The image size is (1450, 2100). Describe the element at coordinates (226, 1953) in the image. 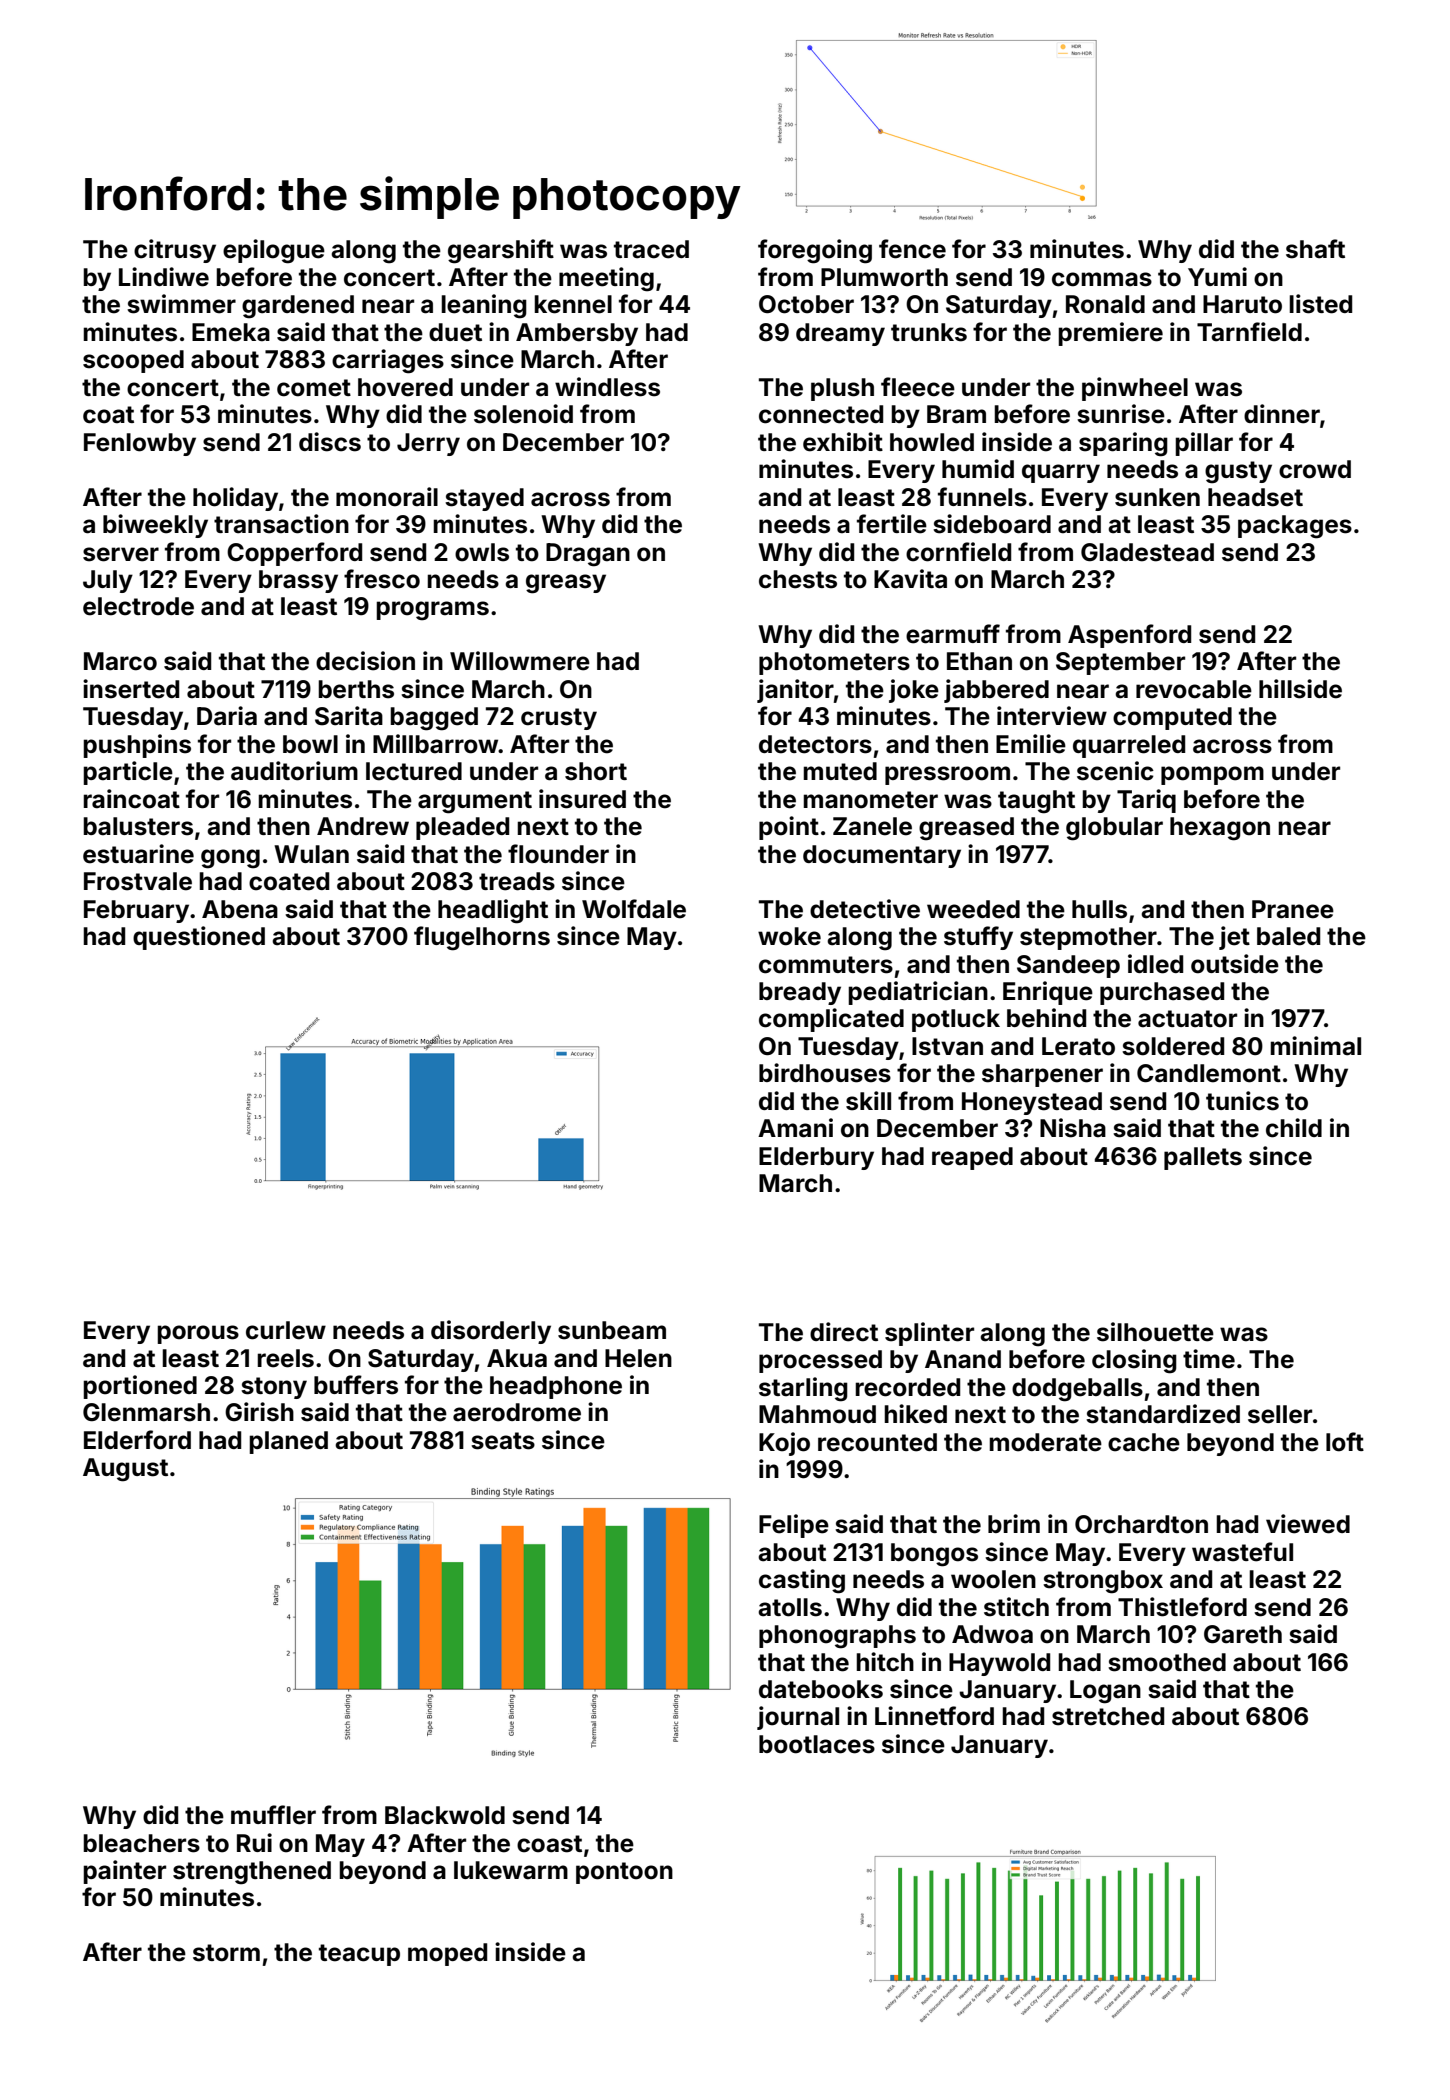

I see `storm` at that location.
